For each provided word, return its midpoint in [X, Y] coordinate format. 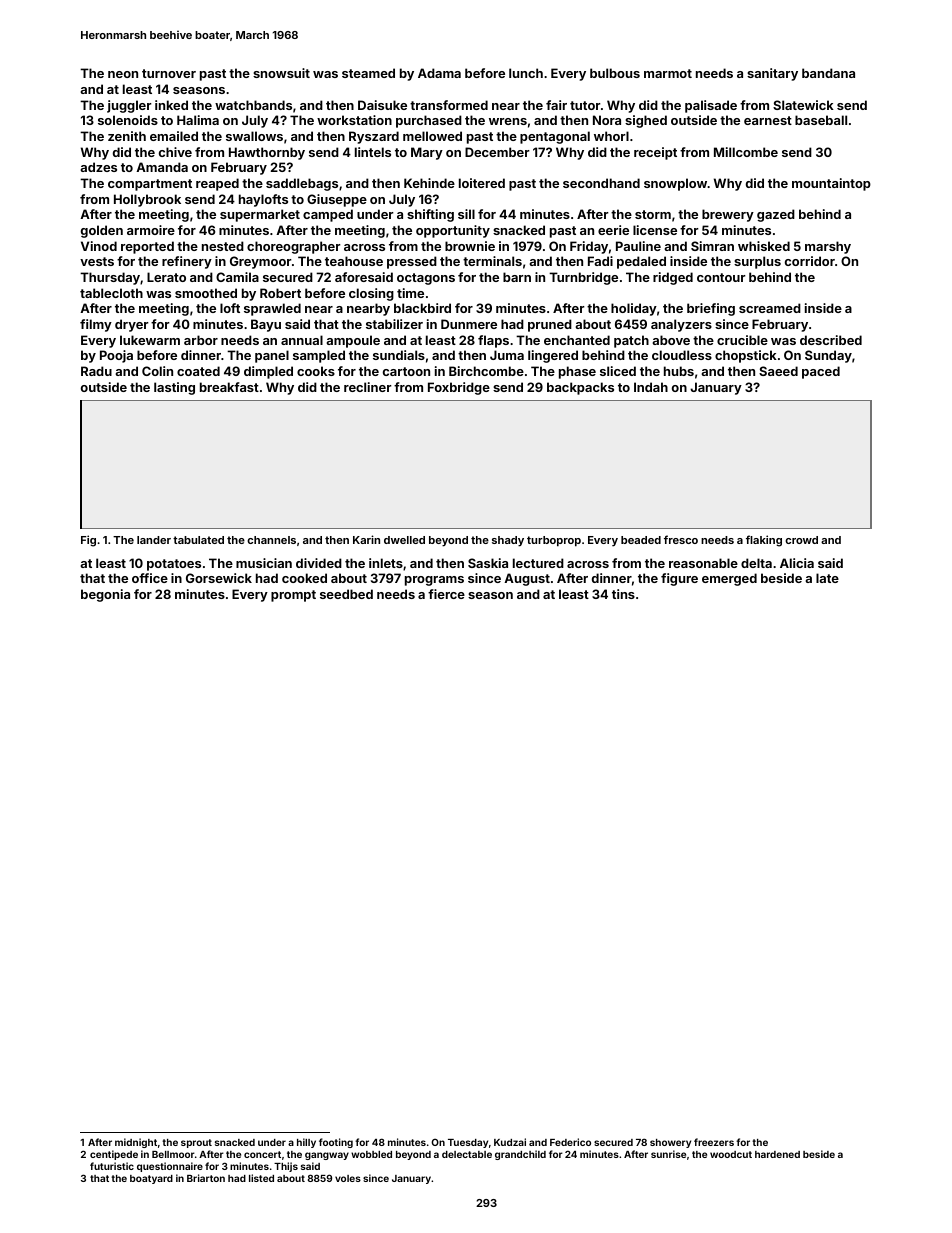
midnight [136, 1143]
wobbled [371, 1154]
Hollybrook [147, 200]
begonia [105, 595]
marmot [668, 73]
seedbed [346, 594]
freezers [714, 1142]
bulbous [615, 73]
